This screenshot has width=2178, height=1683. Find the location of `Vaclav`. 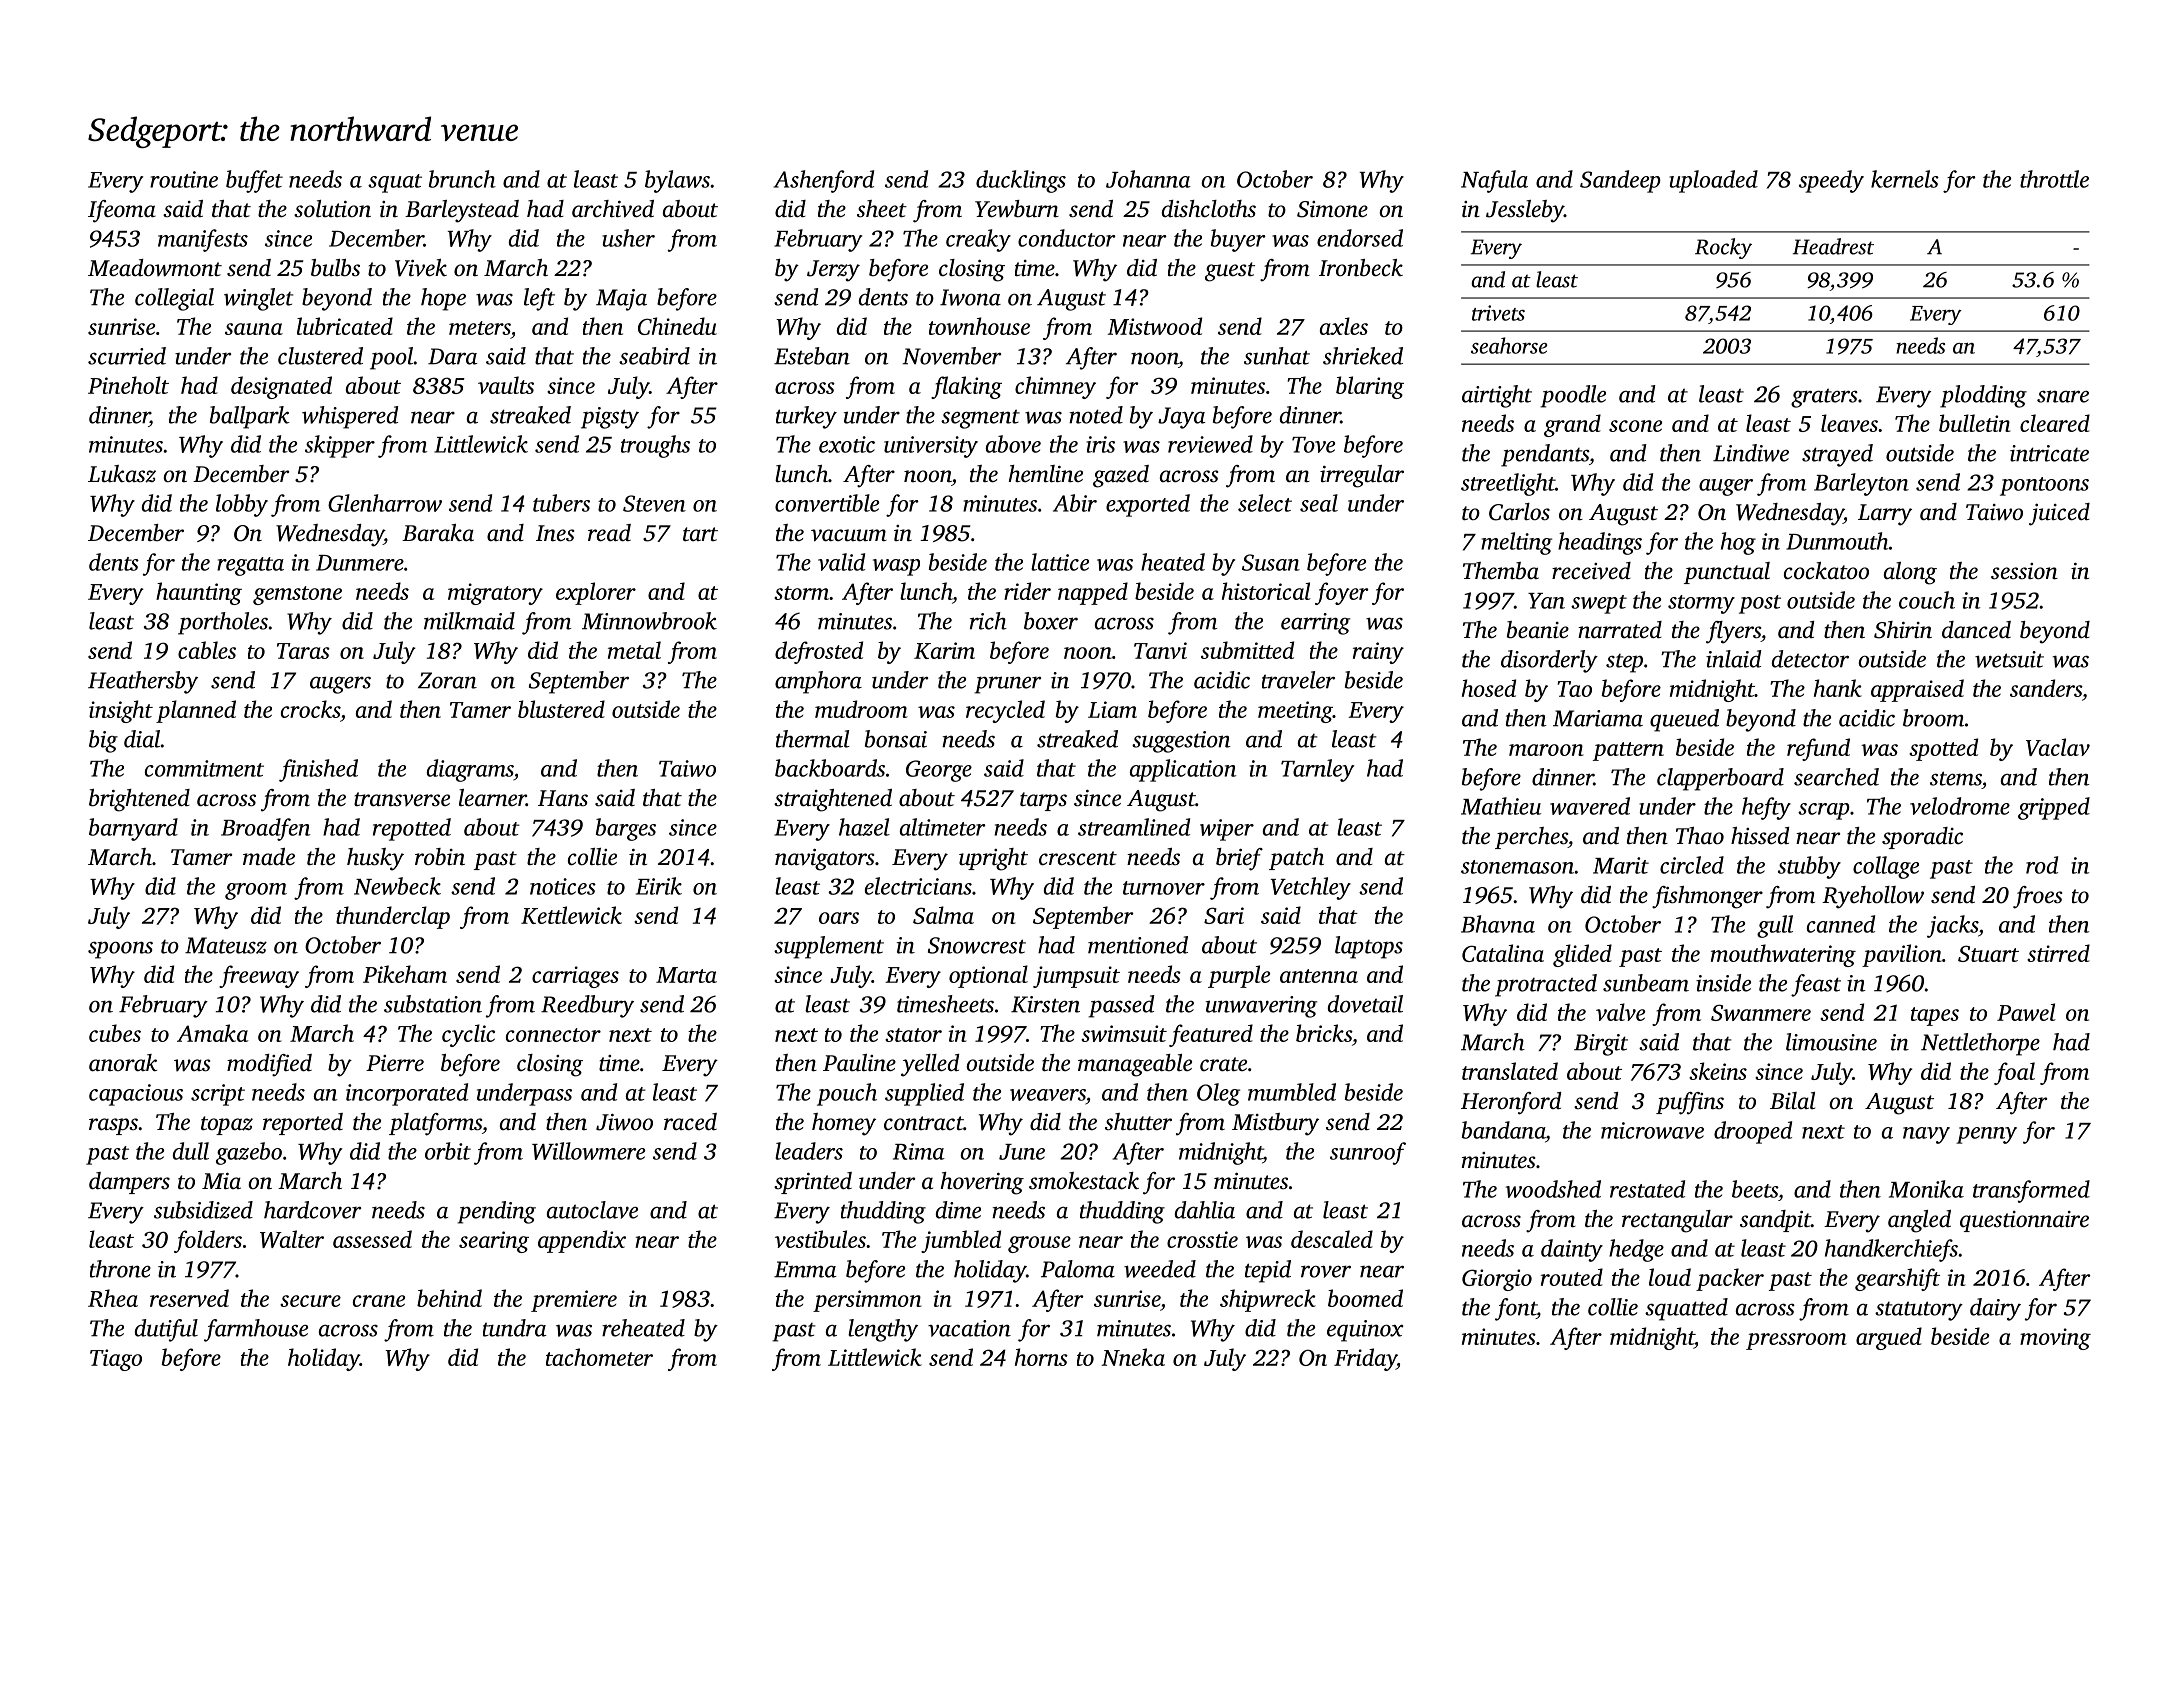

Vaclav is located at coordinates (2058, 747).
